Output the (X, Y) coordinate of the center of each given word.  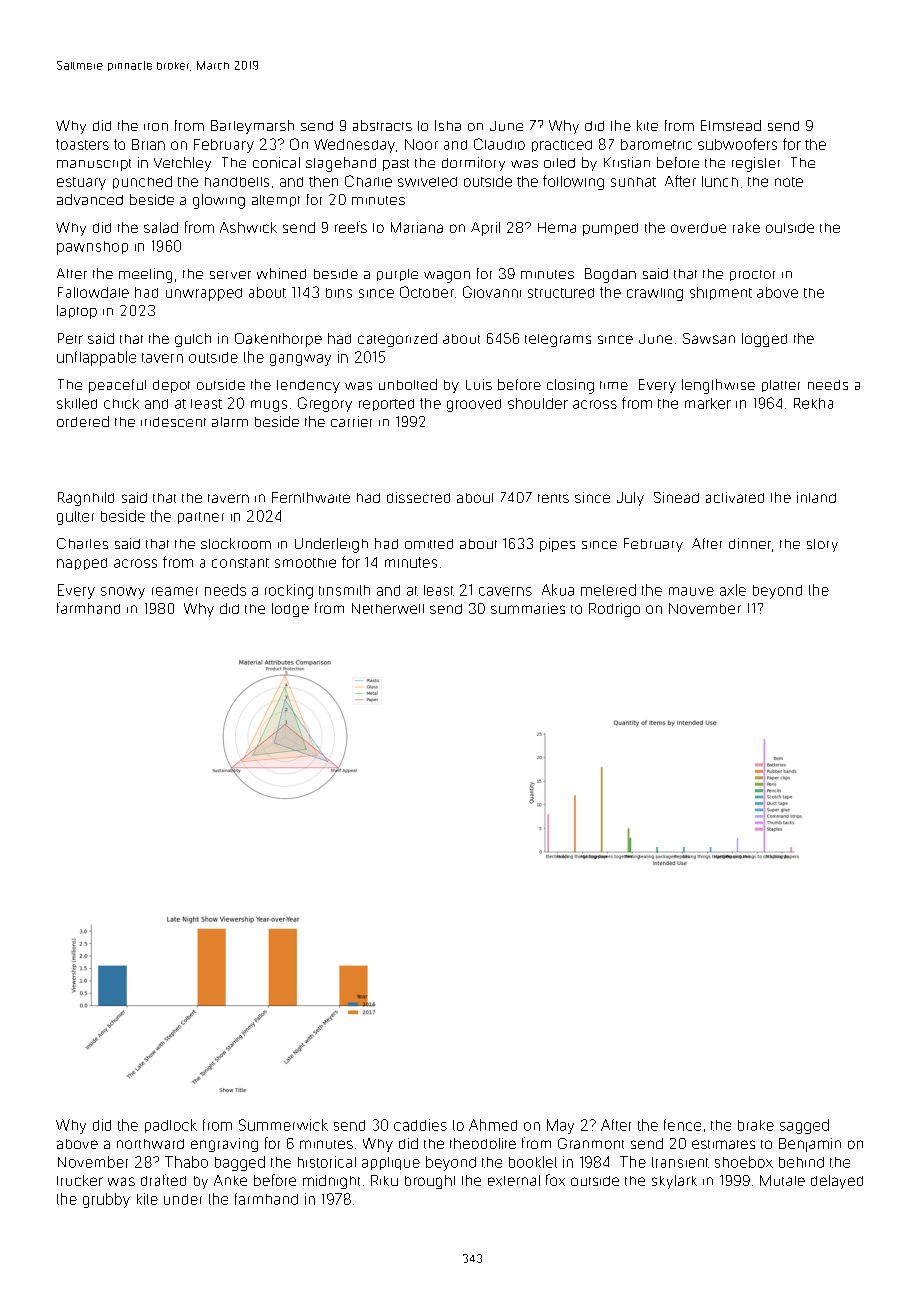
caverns (505, 591)
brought (430, 1182)
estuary (81, 183)
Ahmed (493, 1125)
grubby (106, 1200)
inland (816, 497)
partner (201, 518)
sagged (804, 1126)
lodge (290, 610)
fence (682, 1125)
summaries (528, 608)
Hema (557, 227)
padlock (171, 1126)
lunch (720, 181)
